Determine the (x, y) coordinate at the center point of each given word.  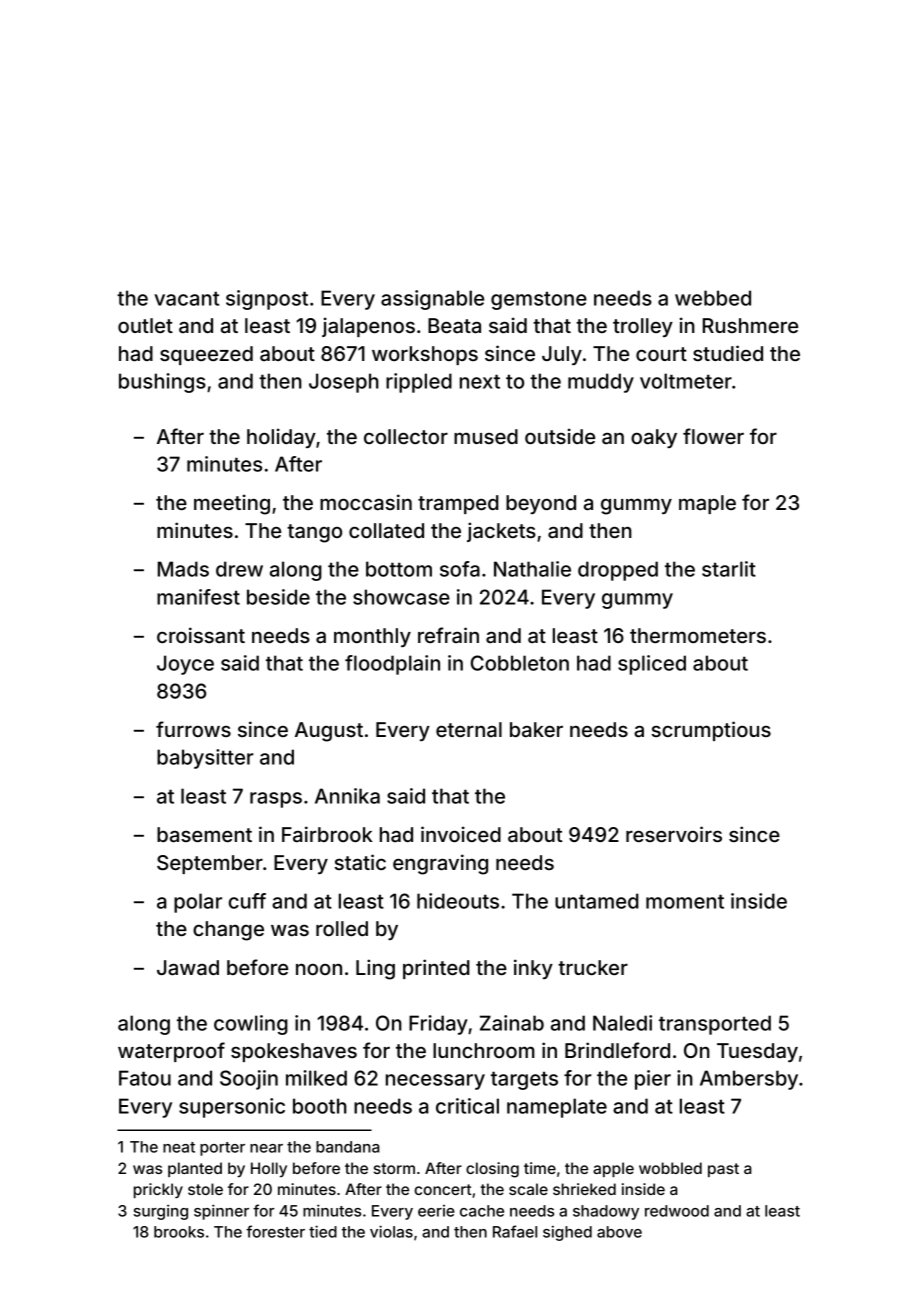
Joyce (185, 665)
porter (222, 1149)
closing (492, 1170)
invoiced (461, 834)
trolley (643, 327)
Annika (347, 796)
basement (204, 835)
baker (536, 729)
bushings (162, 383)
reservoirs (674, 834)
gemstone (539, 300)
